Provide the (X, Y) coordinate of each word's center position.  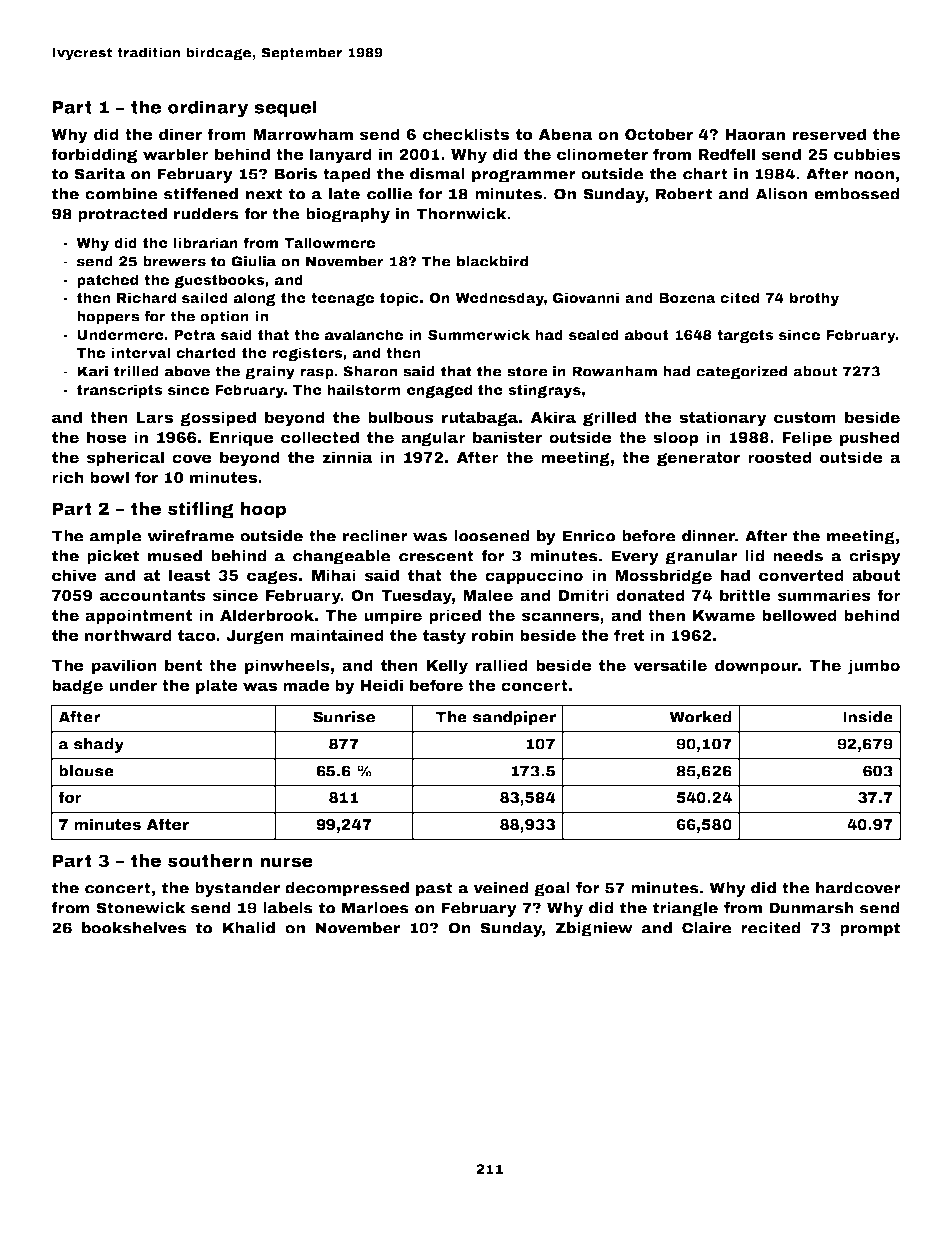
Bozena (687, 298)
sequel (285, 108)
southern (210, 861)
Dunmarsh (811, 908)
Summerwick (479, 334)
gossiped (218, 418)
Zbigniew (594, 929)
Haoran (755, 134)
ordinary (208, 109)
